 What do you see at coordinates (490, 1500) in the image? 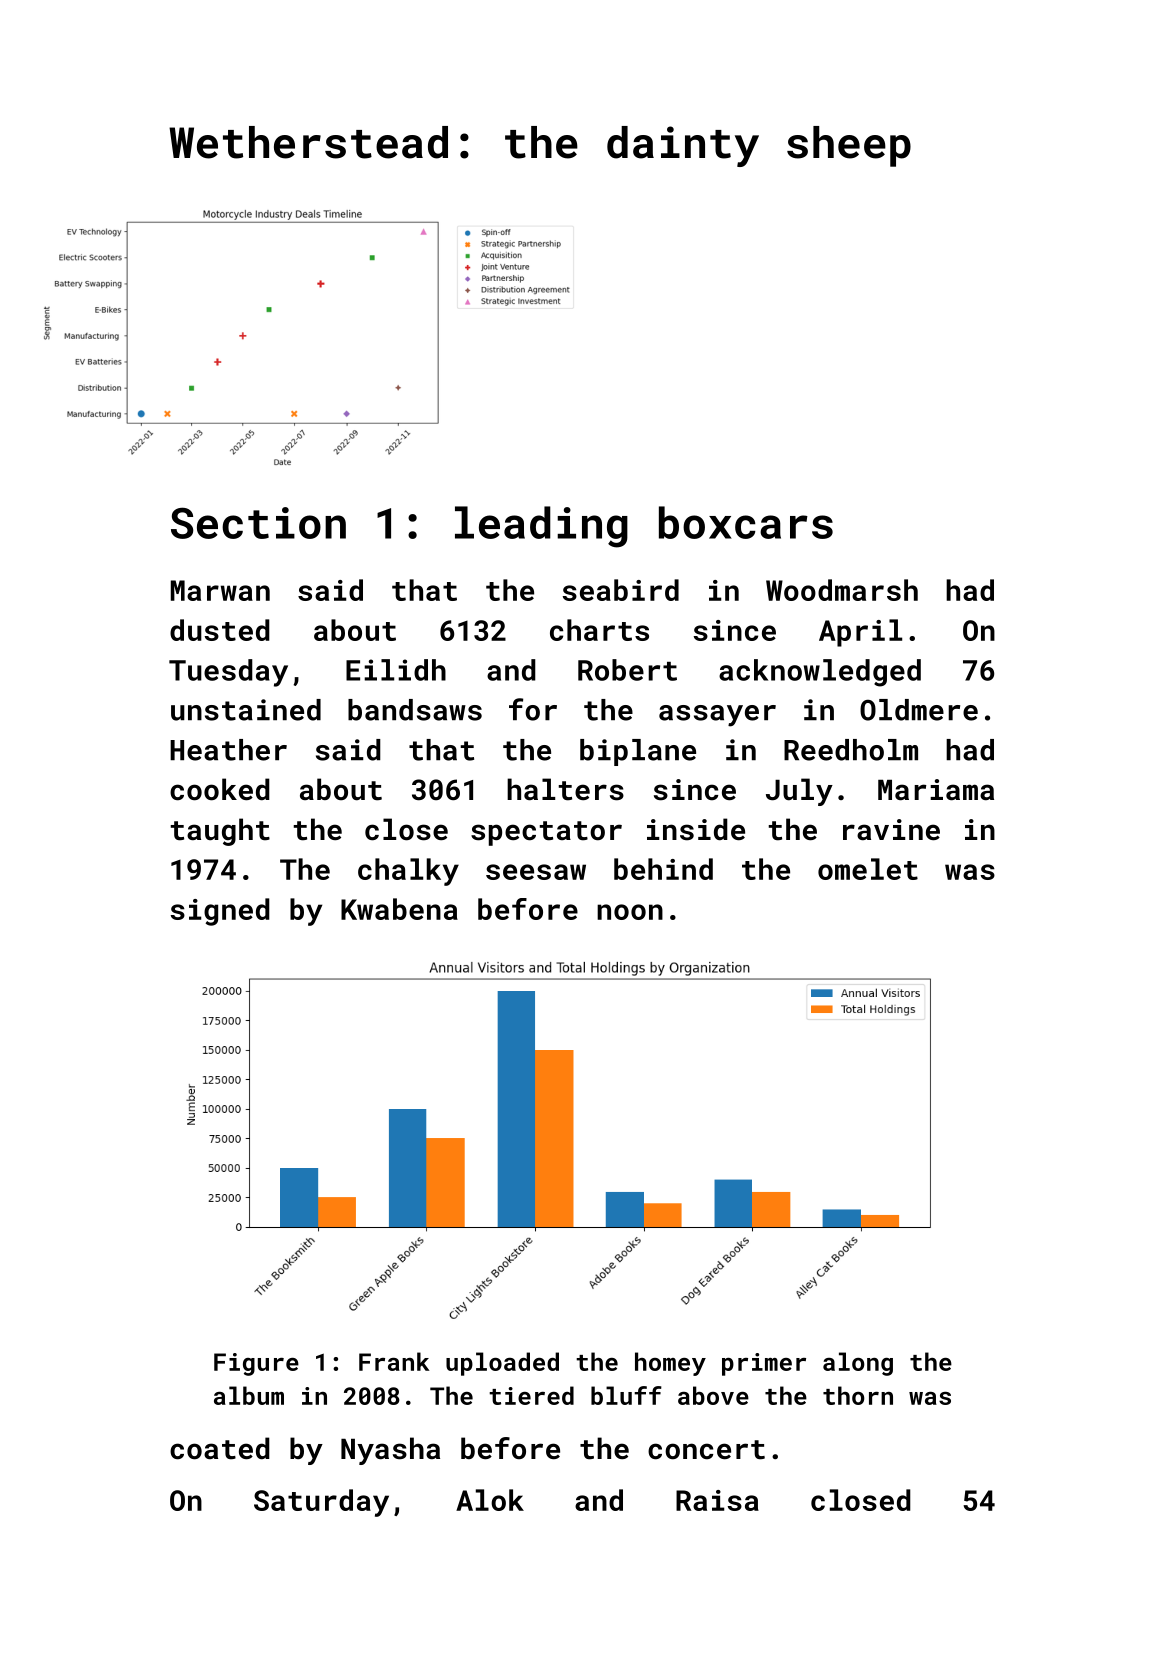
I see `Alok` at bounding box center [490, 1500].
